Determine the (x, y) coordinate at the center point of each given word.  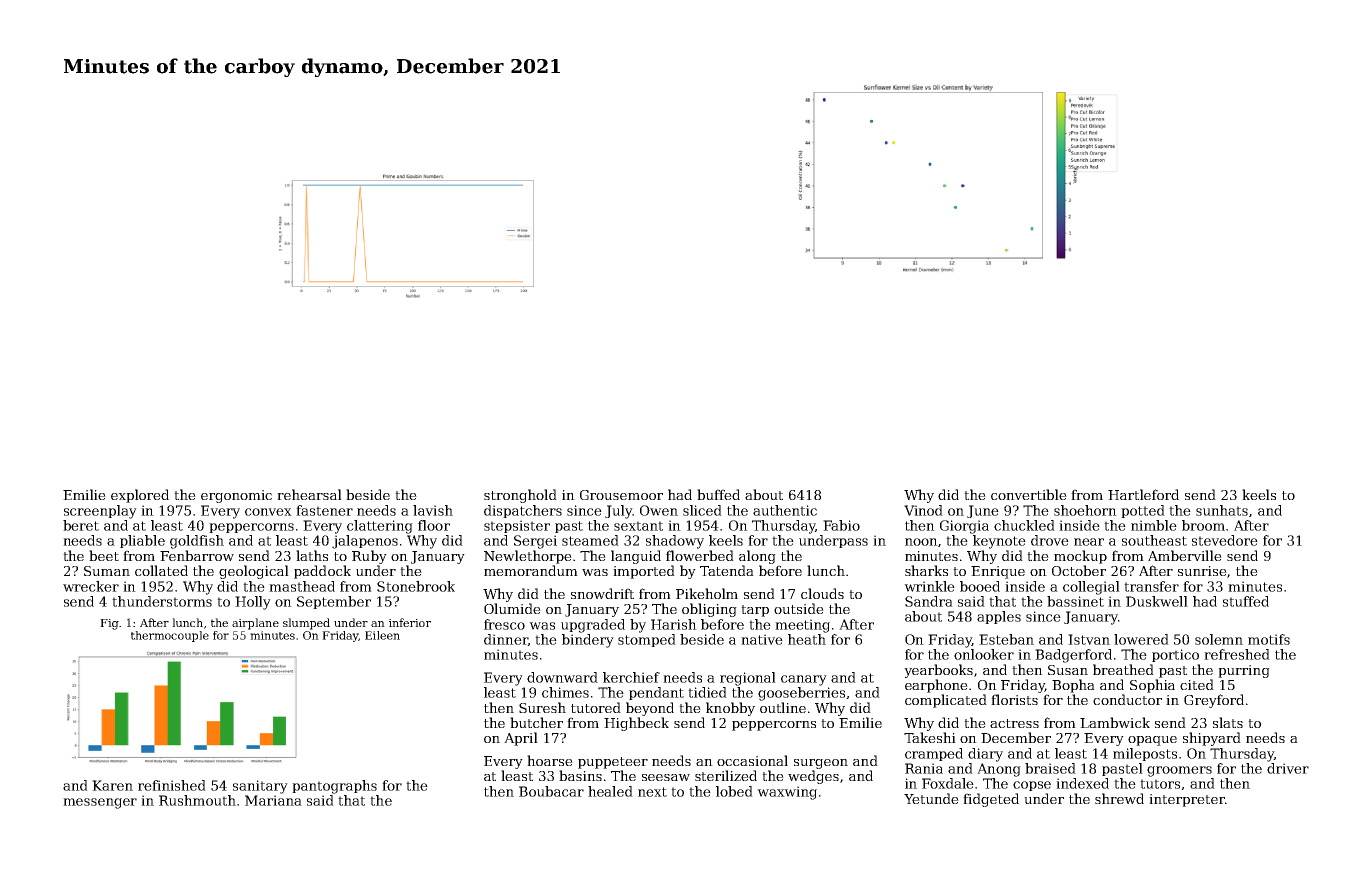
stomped (647, 640)
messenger (100, 803)
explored (140, 496)
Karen (112, 785)
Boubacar (551, 791)
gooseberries (801, 694)
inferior (410, 622)
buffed (718, 494)
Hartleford (1143, 494)
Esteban (1006, 639)
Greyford (1214, 701)
